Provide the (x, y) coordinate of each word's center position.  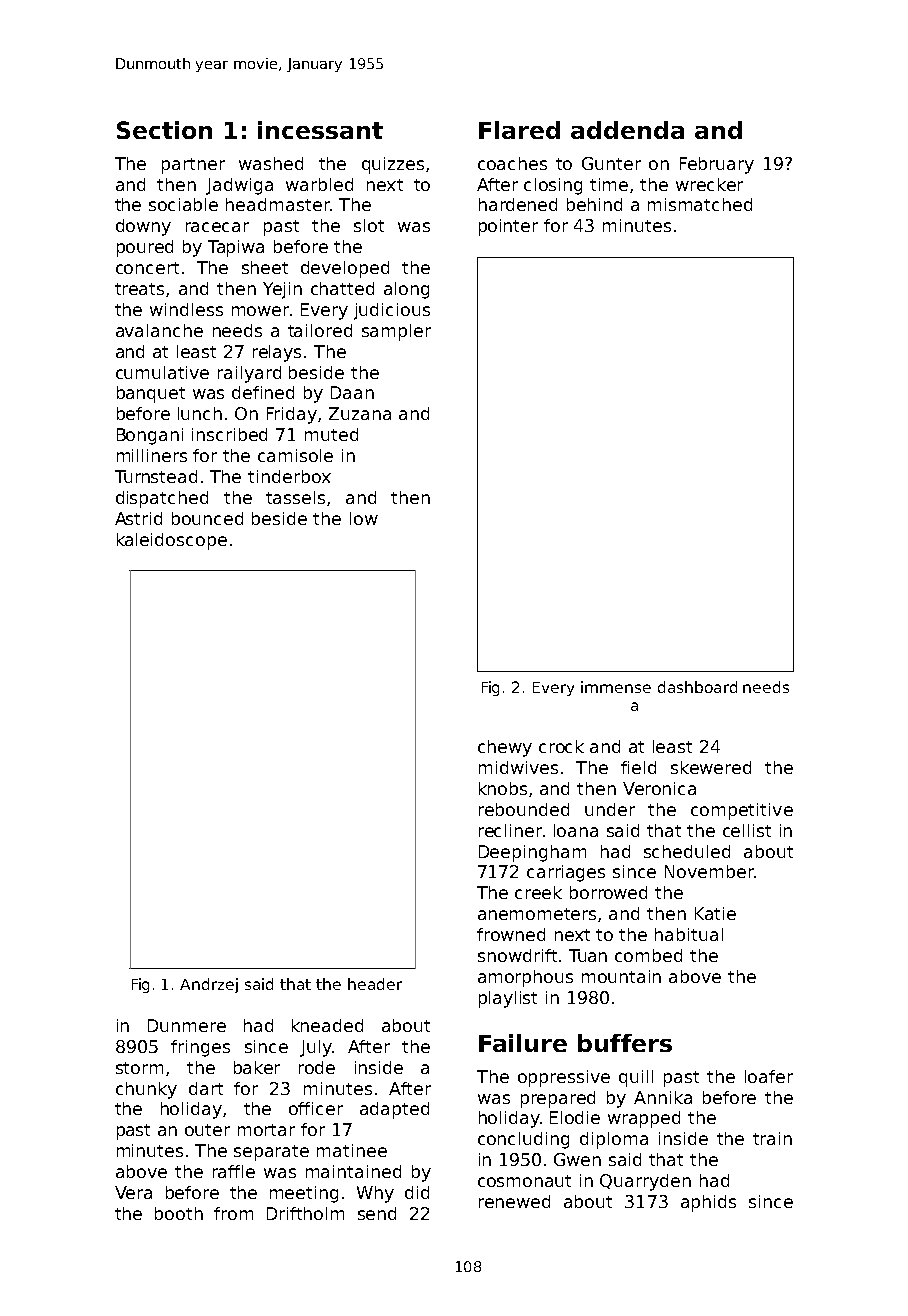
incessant (320, 130)
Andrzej (209, 985)
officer (316, 1108)
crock (561, 746)
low (364, 518)
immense (616, 687)
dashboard (697, 687)
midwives (518, 767)
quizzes (393, 165)
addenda (627, 130)
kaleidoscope (172, 541)
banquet (151, 394)
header (375, 984)
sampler (396, 332)
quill (636, 1078)
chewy (505, 748)
